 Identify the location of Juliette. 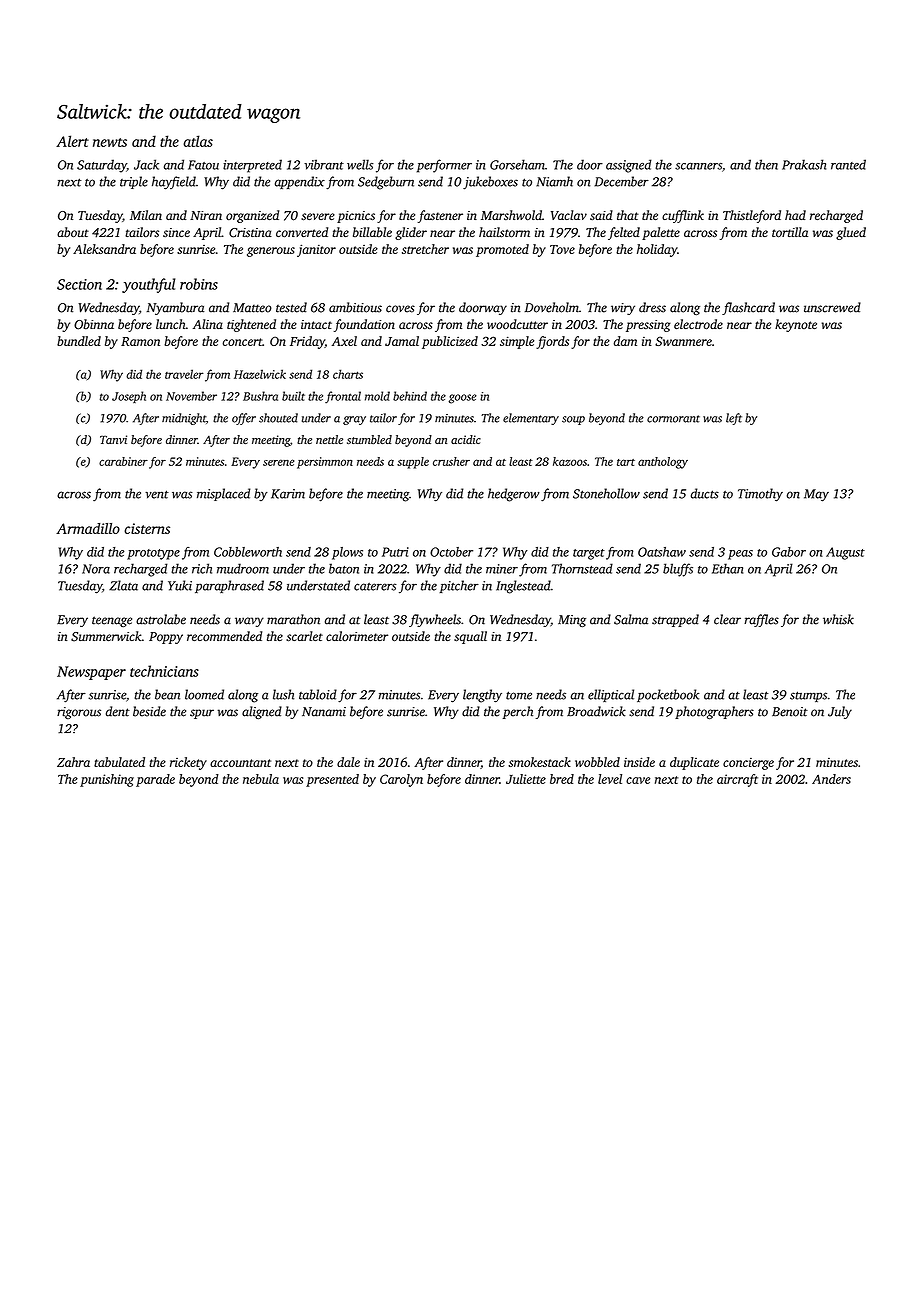
(526, 779).
